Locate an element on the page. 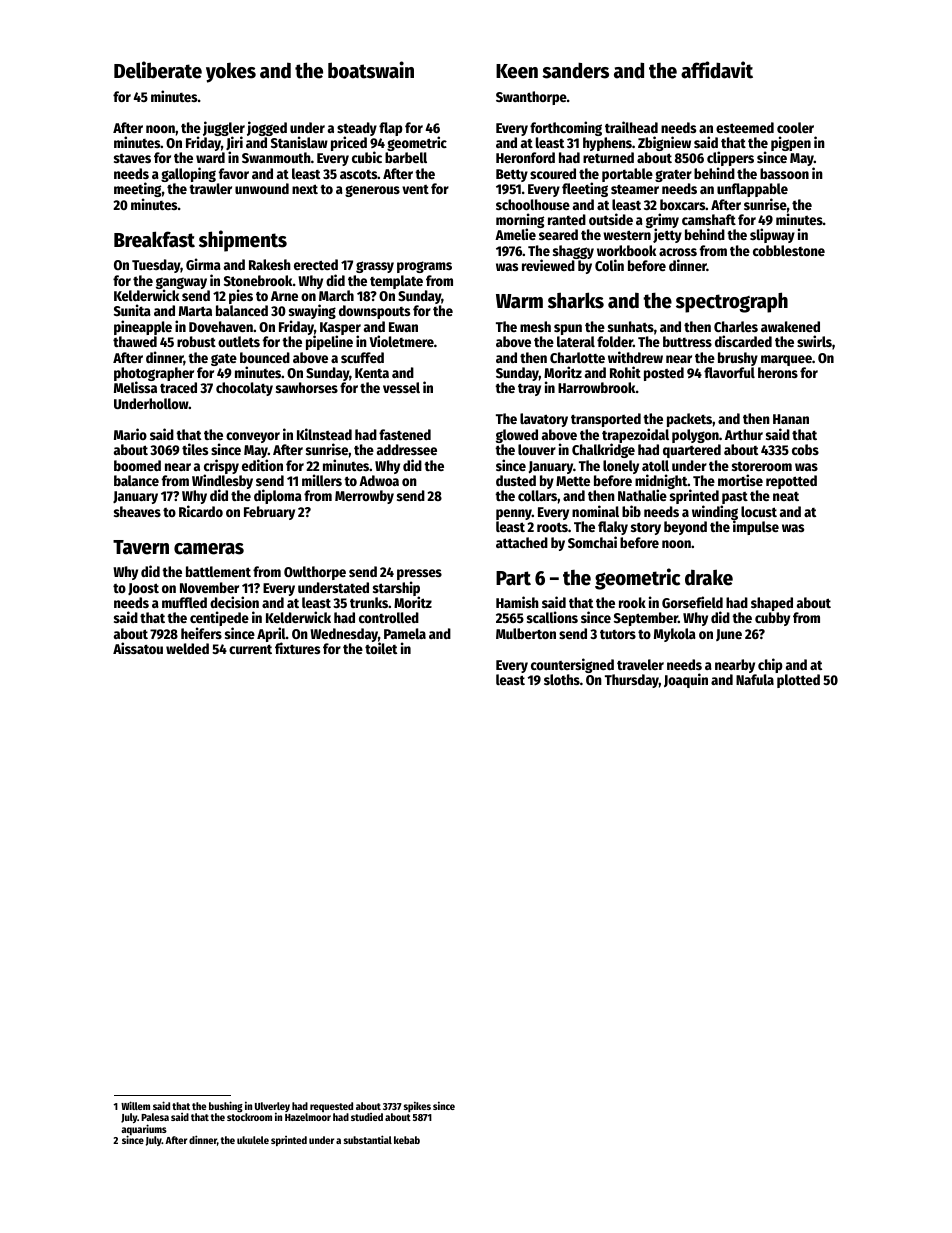 Image resolution: width=952 pixels, height=1233 pixels. meeting is located at coordinates (137, 190).
